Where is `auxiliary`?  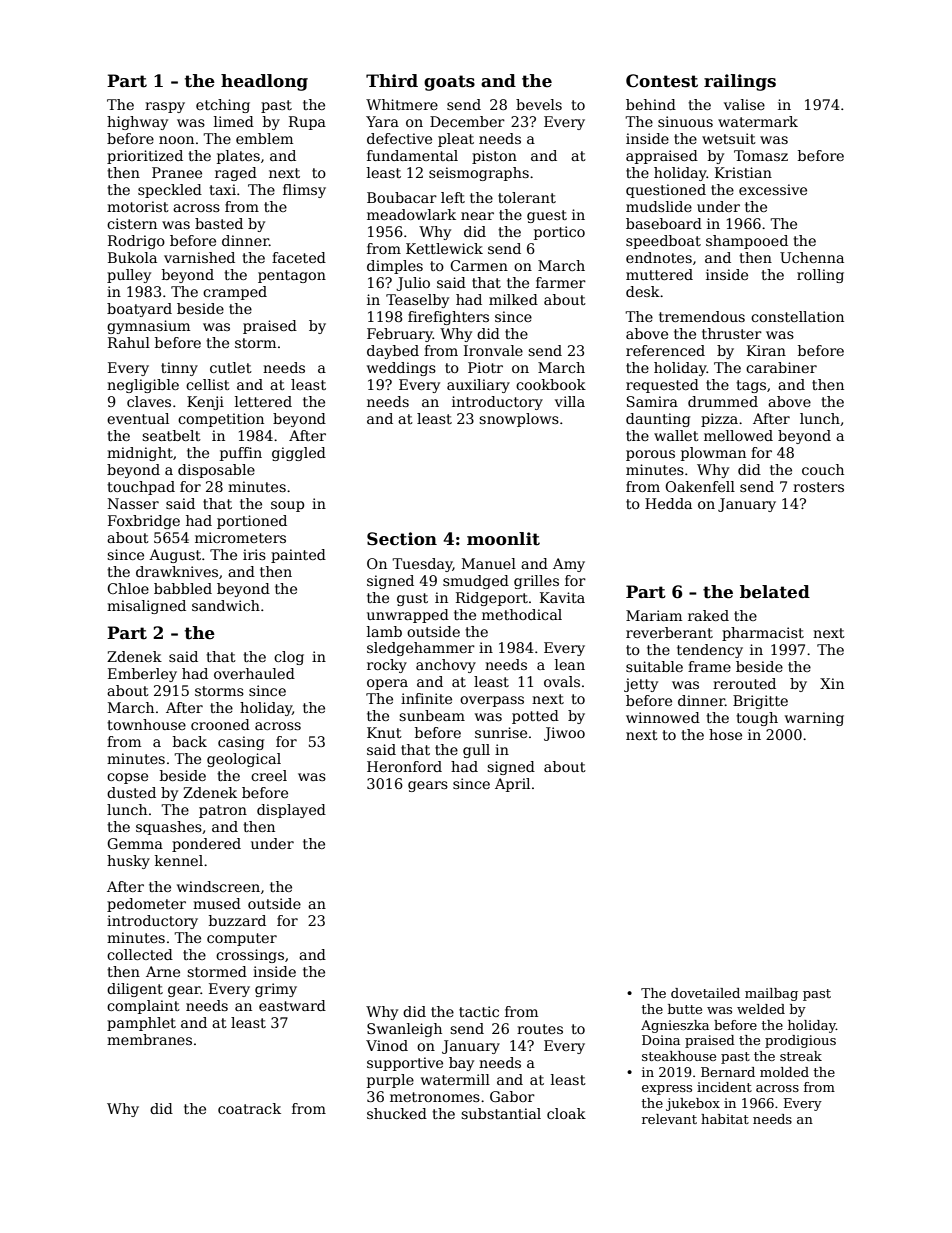
auxiliary is located at coordinates (478, 386).
